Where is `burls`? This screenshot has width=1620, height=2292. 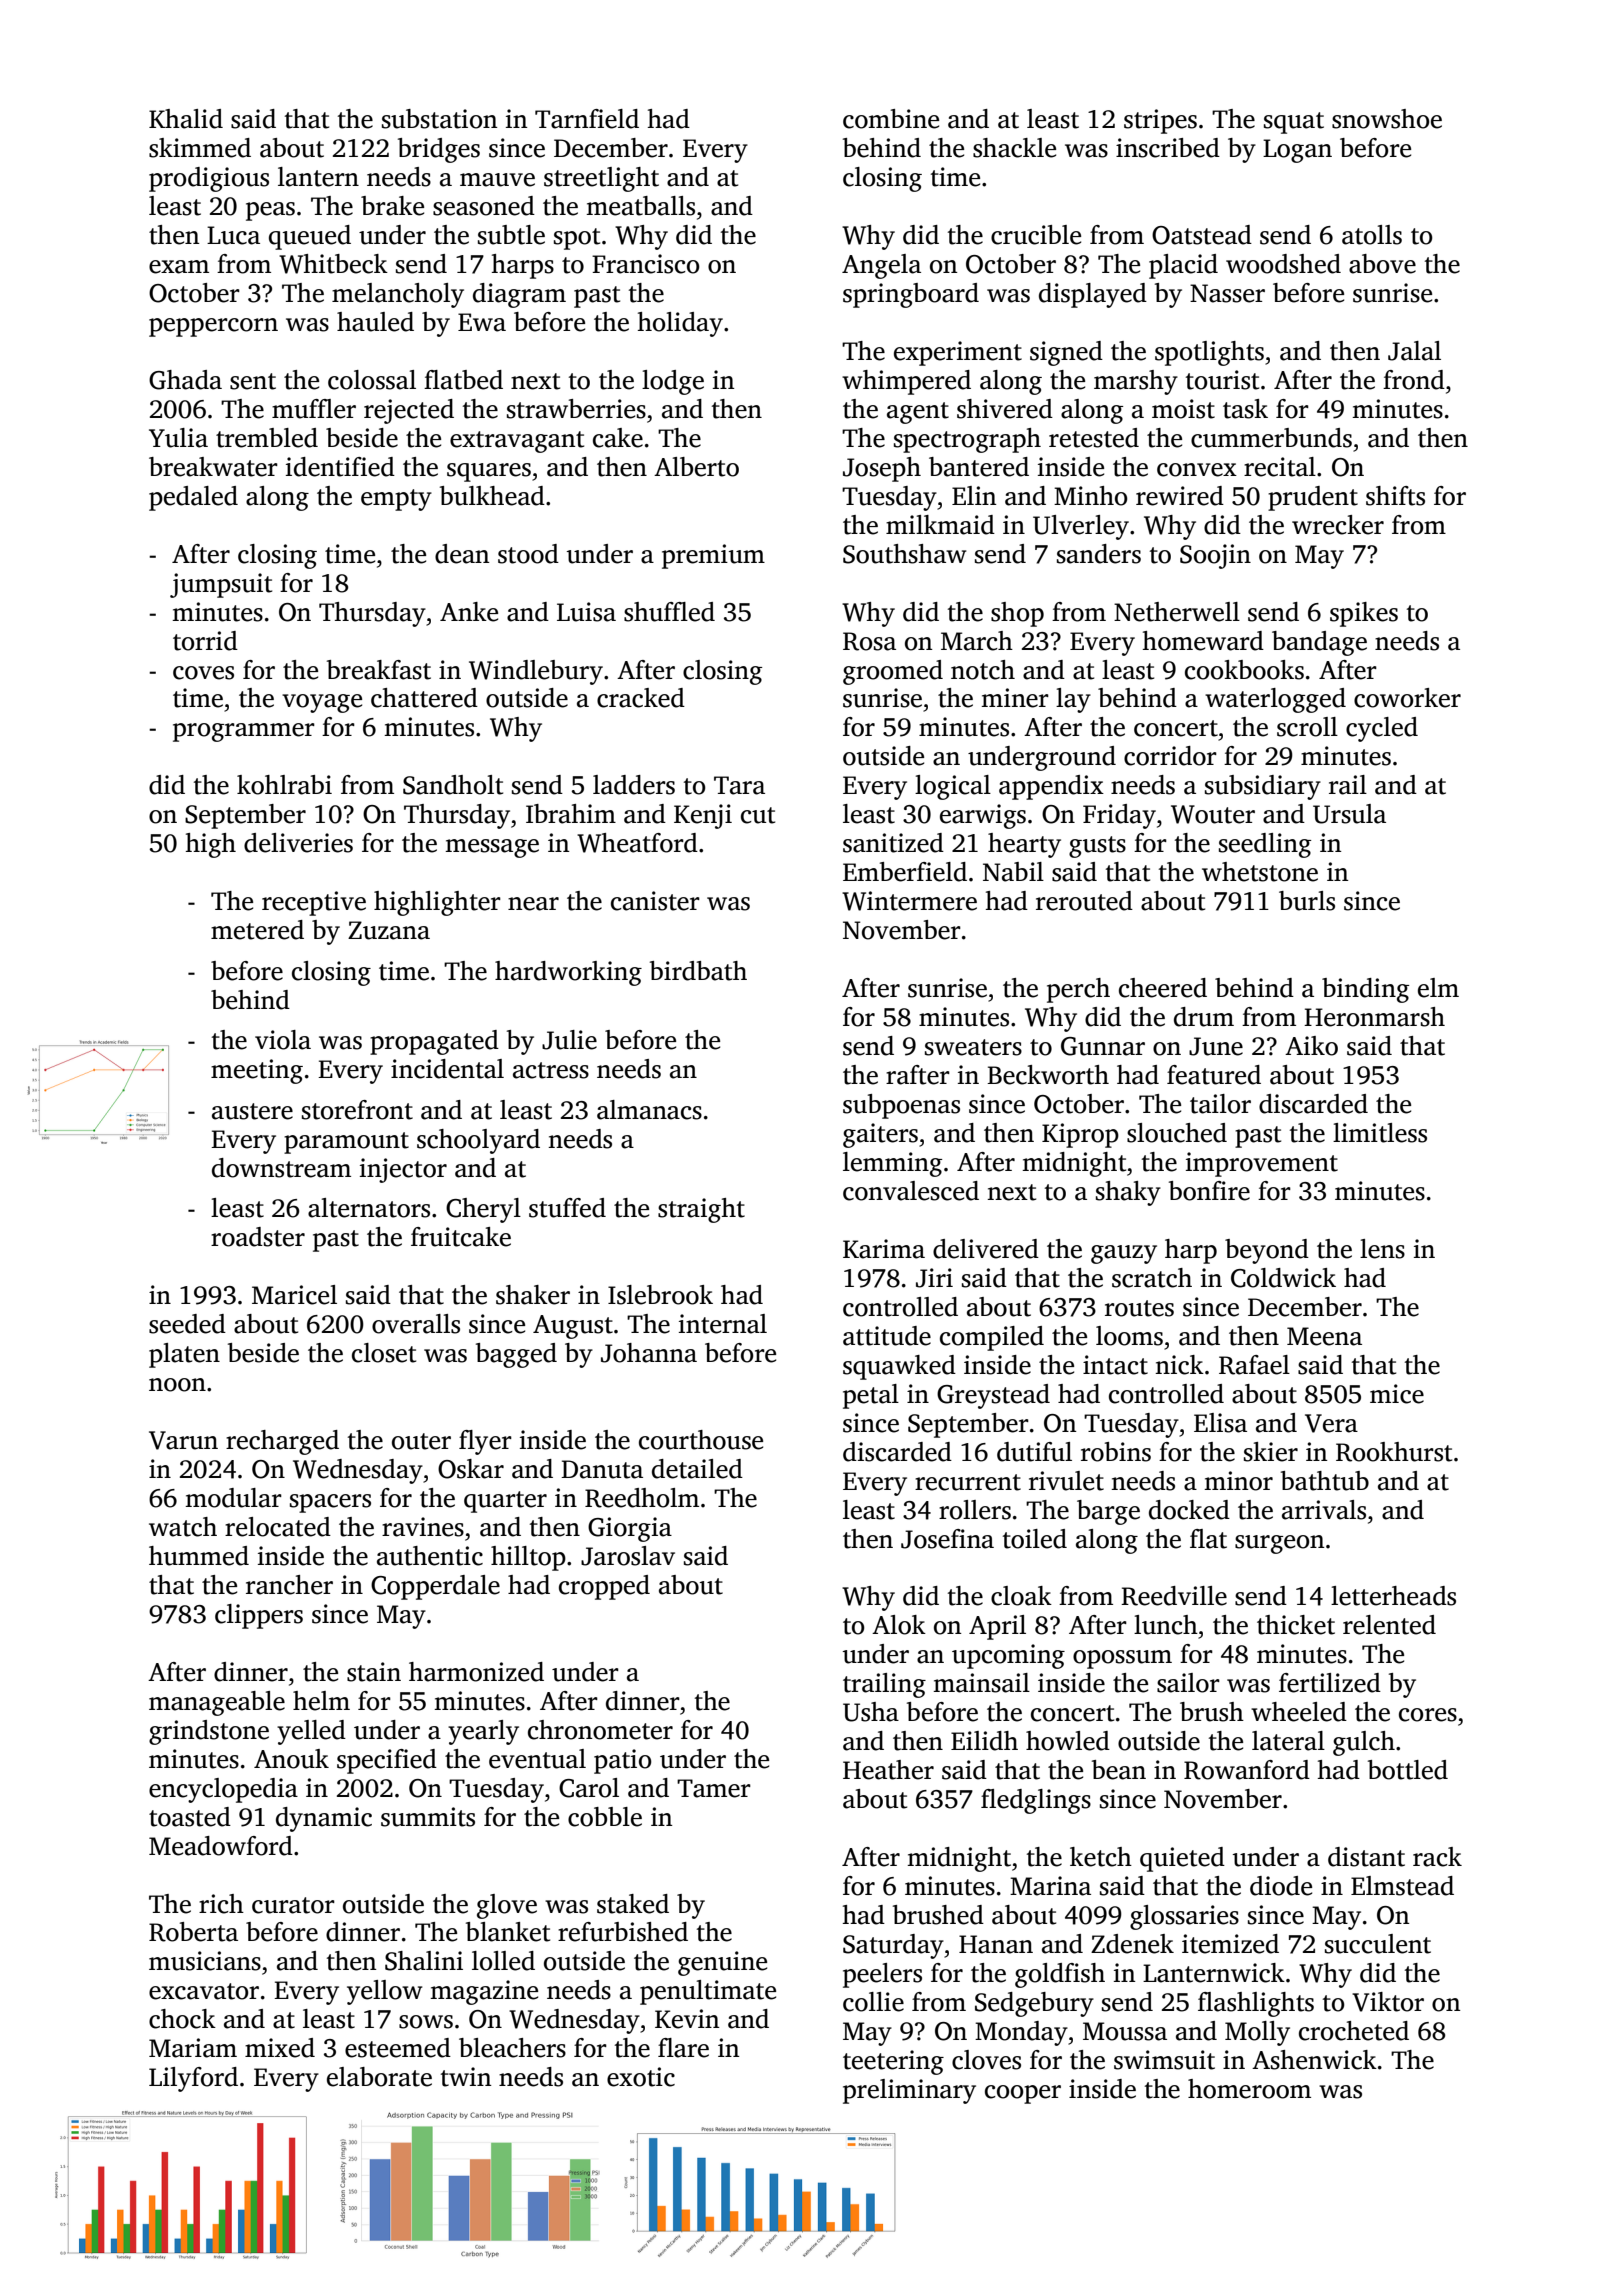 burls is located at coordinates (1307, 901).
